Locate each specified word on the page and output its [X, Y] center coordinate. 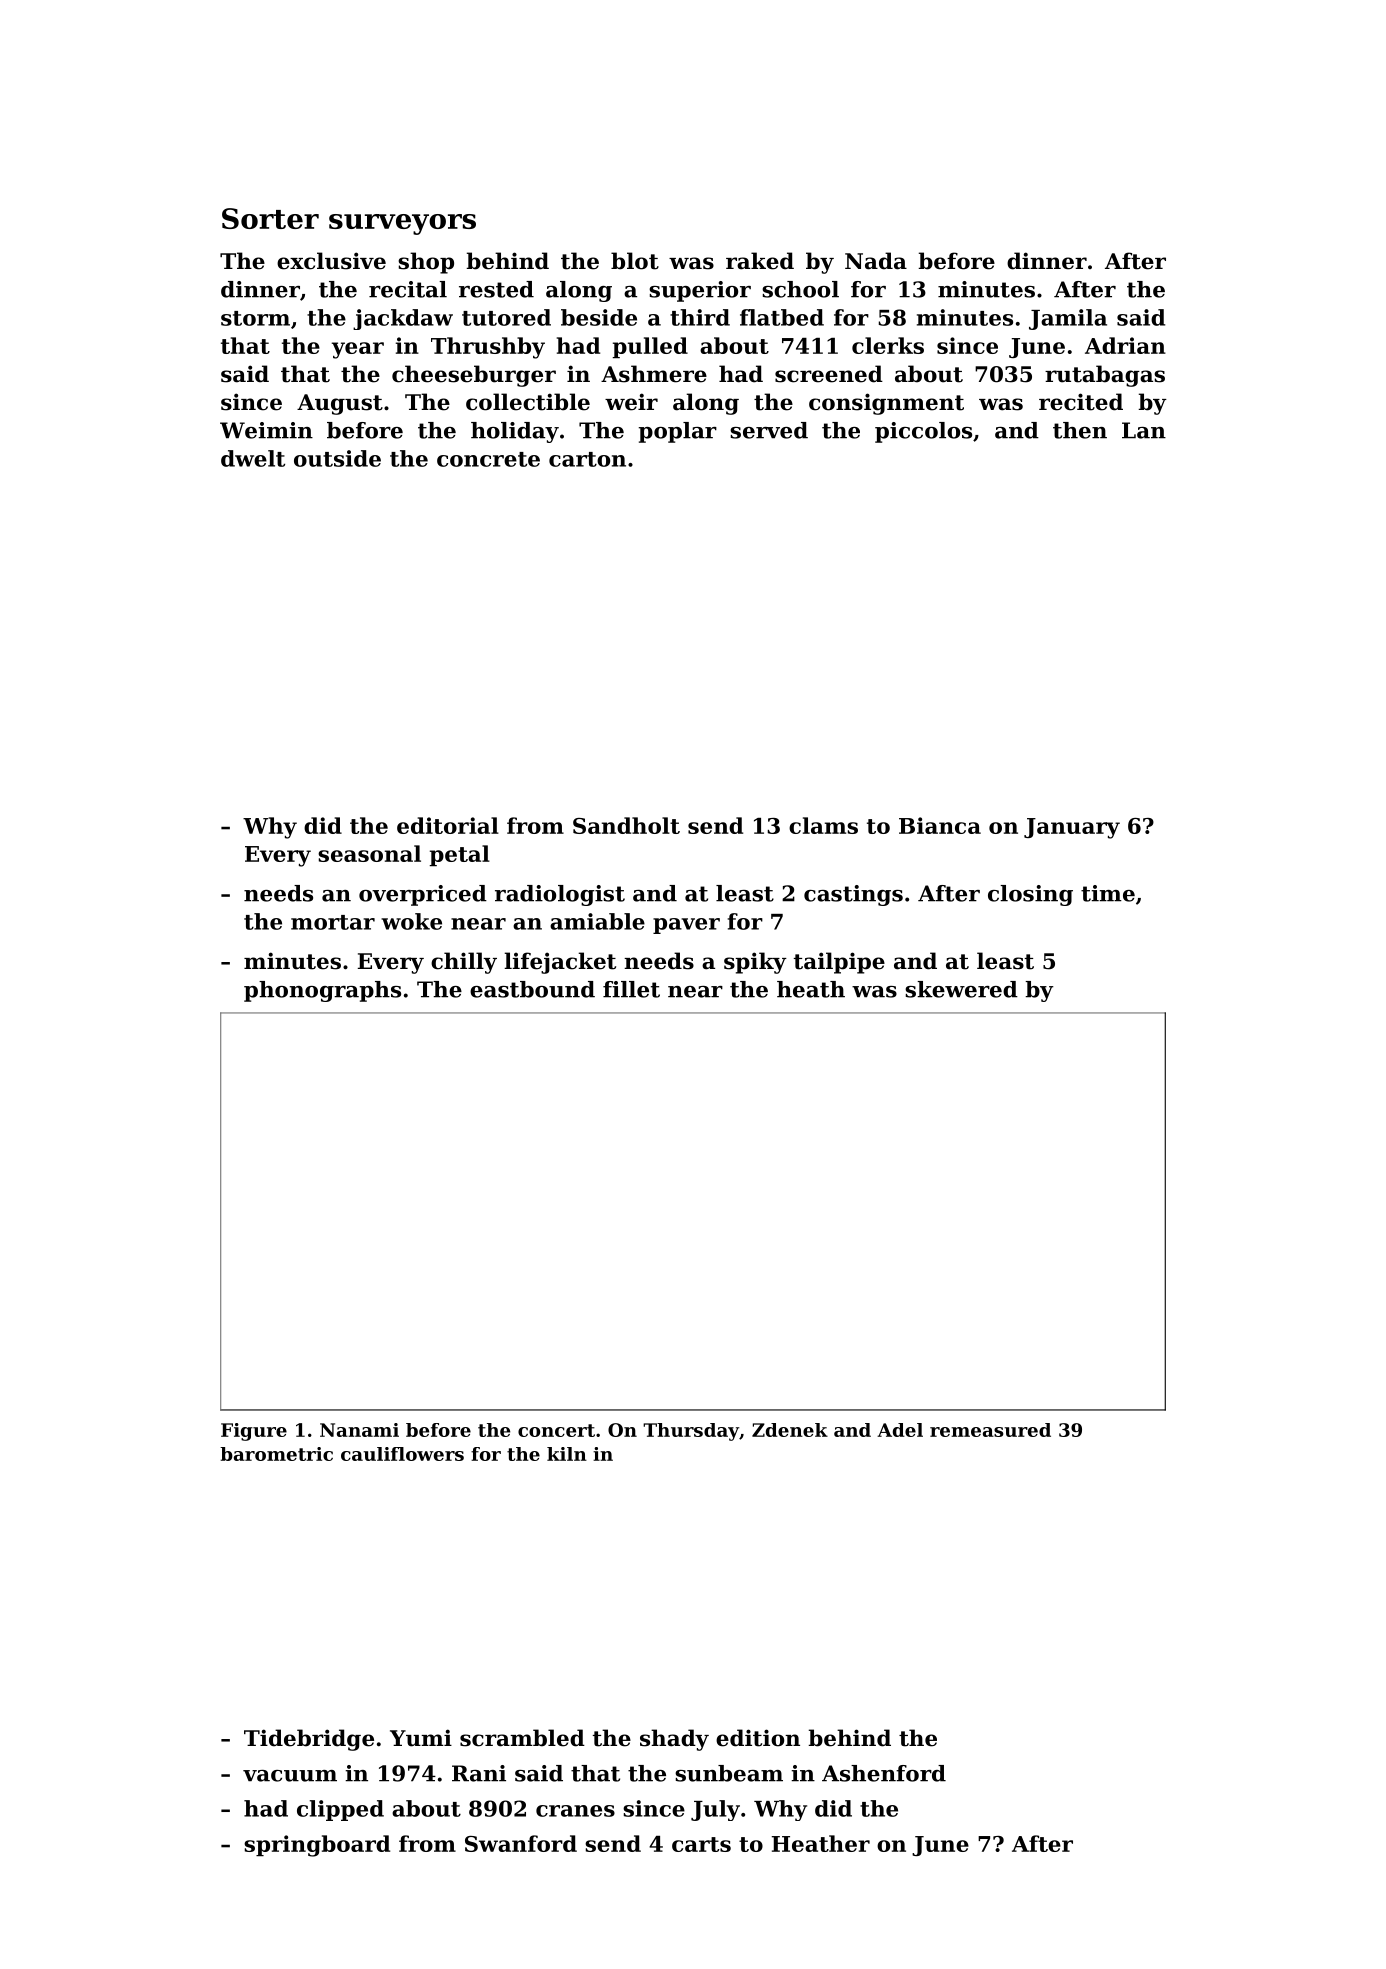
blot [635, 261]
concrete [488, 459]
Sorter [270, 218]
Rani [479, 1773]
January [1072, 828]
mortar [333, 922]
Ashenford [884, 1773]
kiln [567, 1454]
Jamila [1068, 319]
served [769, 430]
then [1080, 430]
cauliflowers [402, 1454]
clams [823, 825]
